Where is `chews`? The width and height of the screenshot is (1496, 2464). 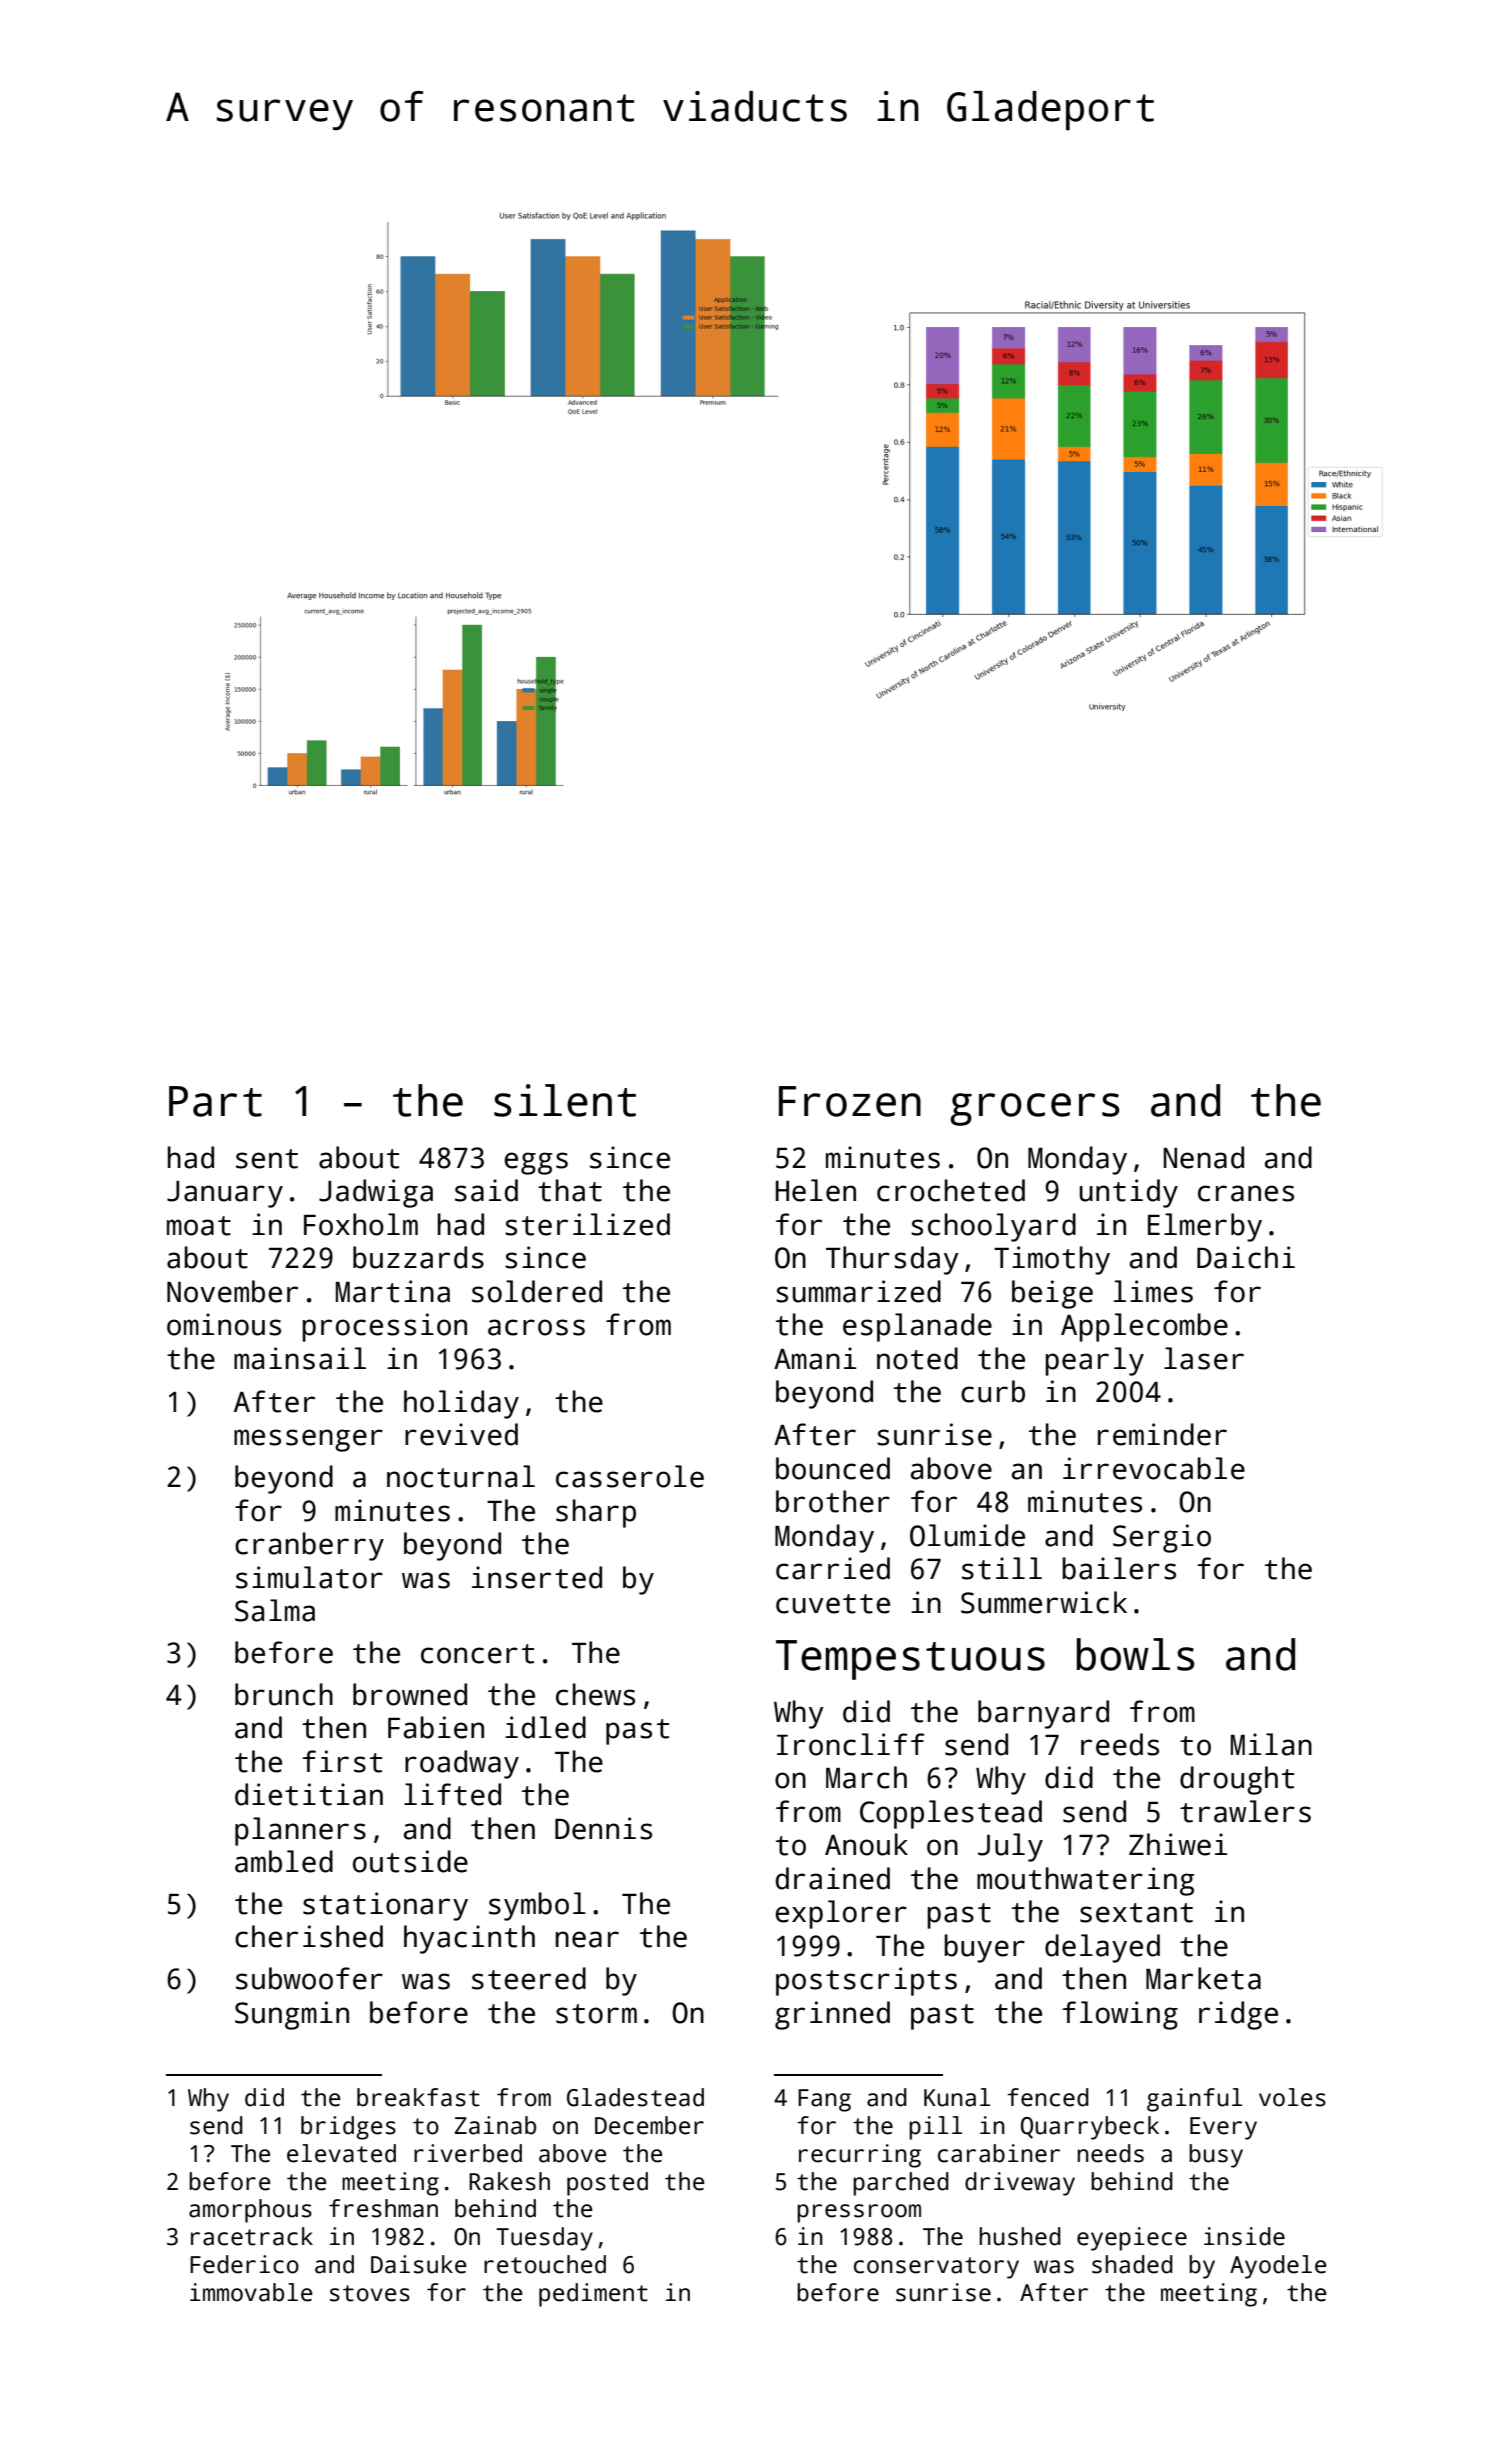
chews is located at coordinates (595, 1694).
